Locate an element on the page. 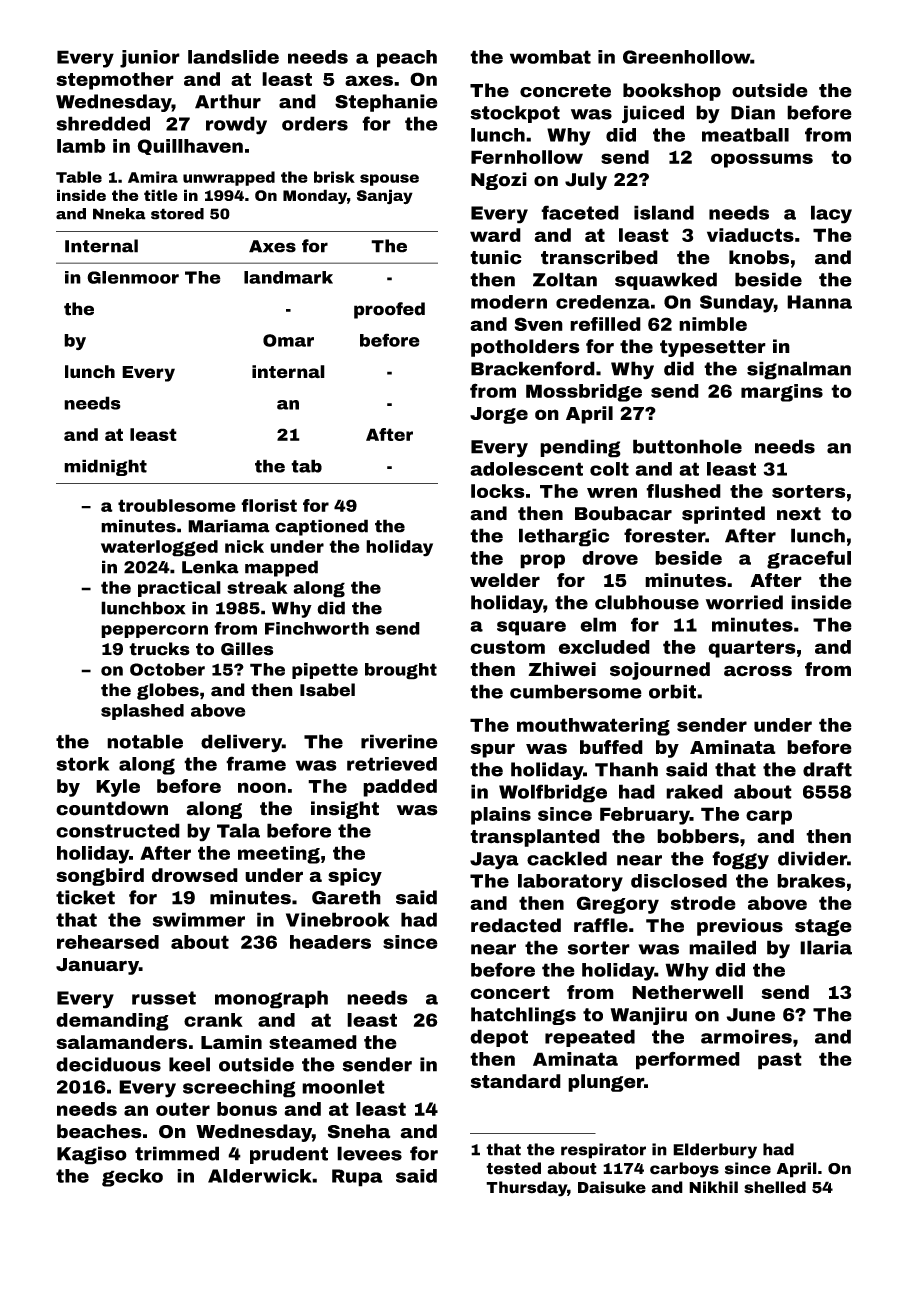 Image resolution: width=908 pixels, height=1316 pixels. splashed is located at coordinates (142, 712).
